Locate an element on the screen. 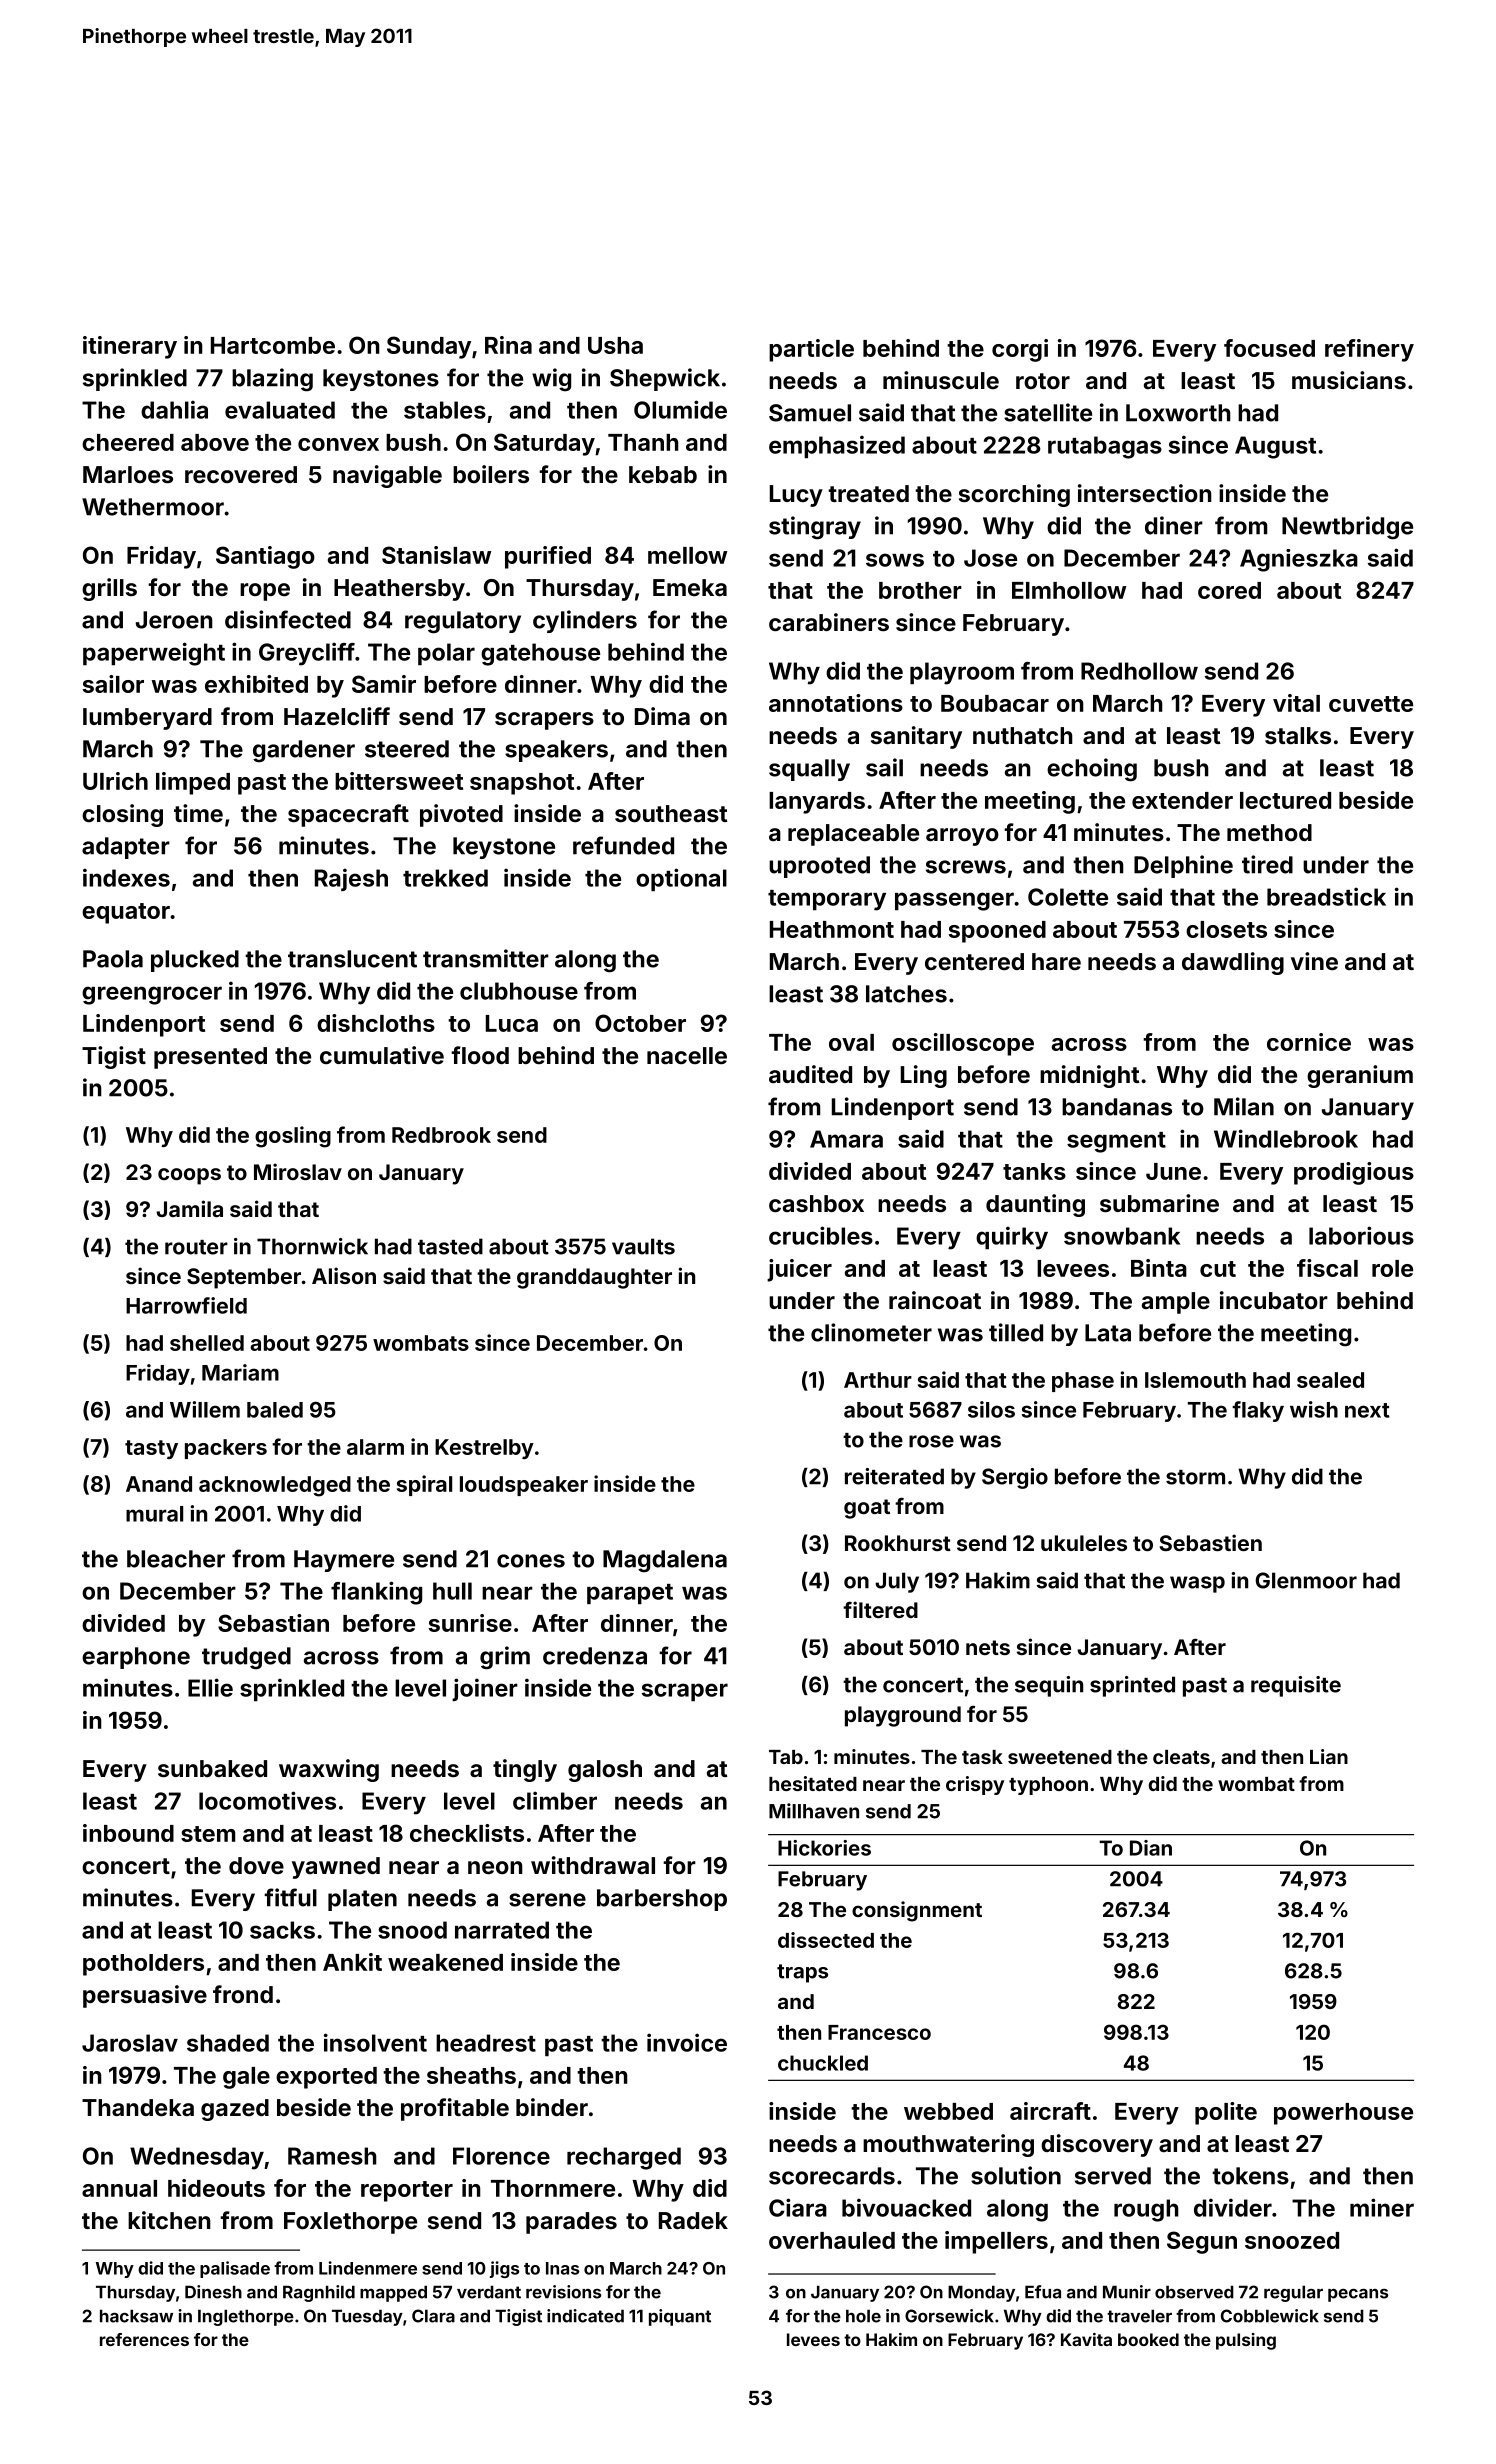  purified is located at coordinates (548, 557).
